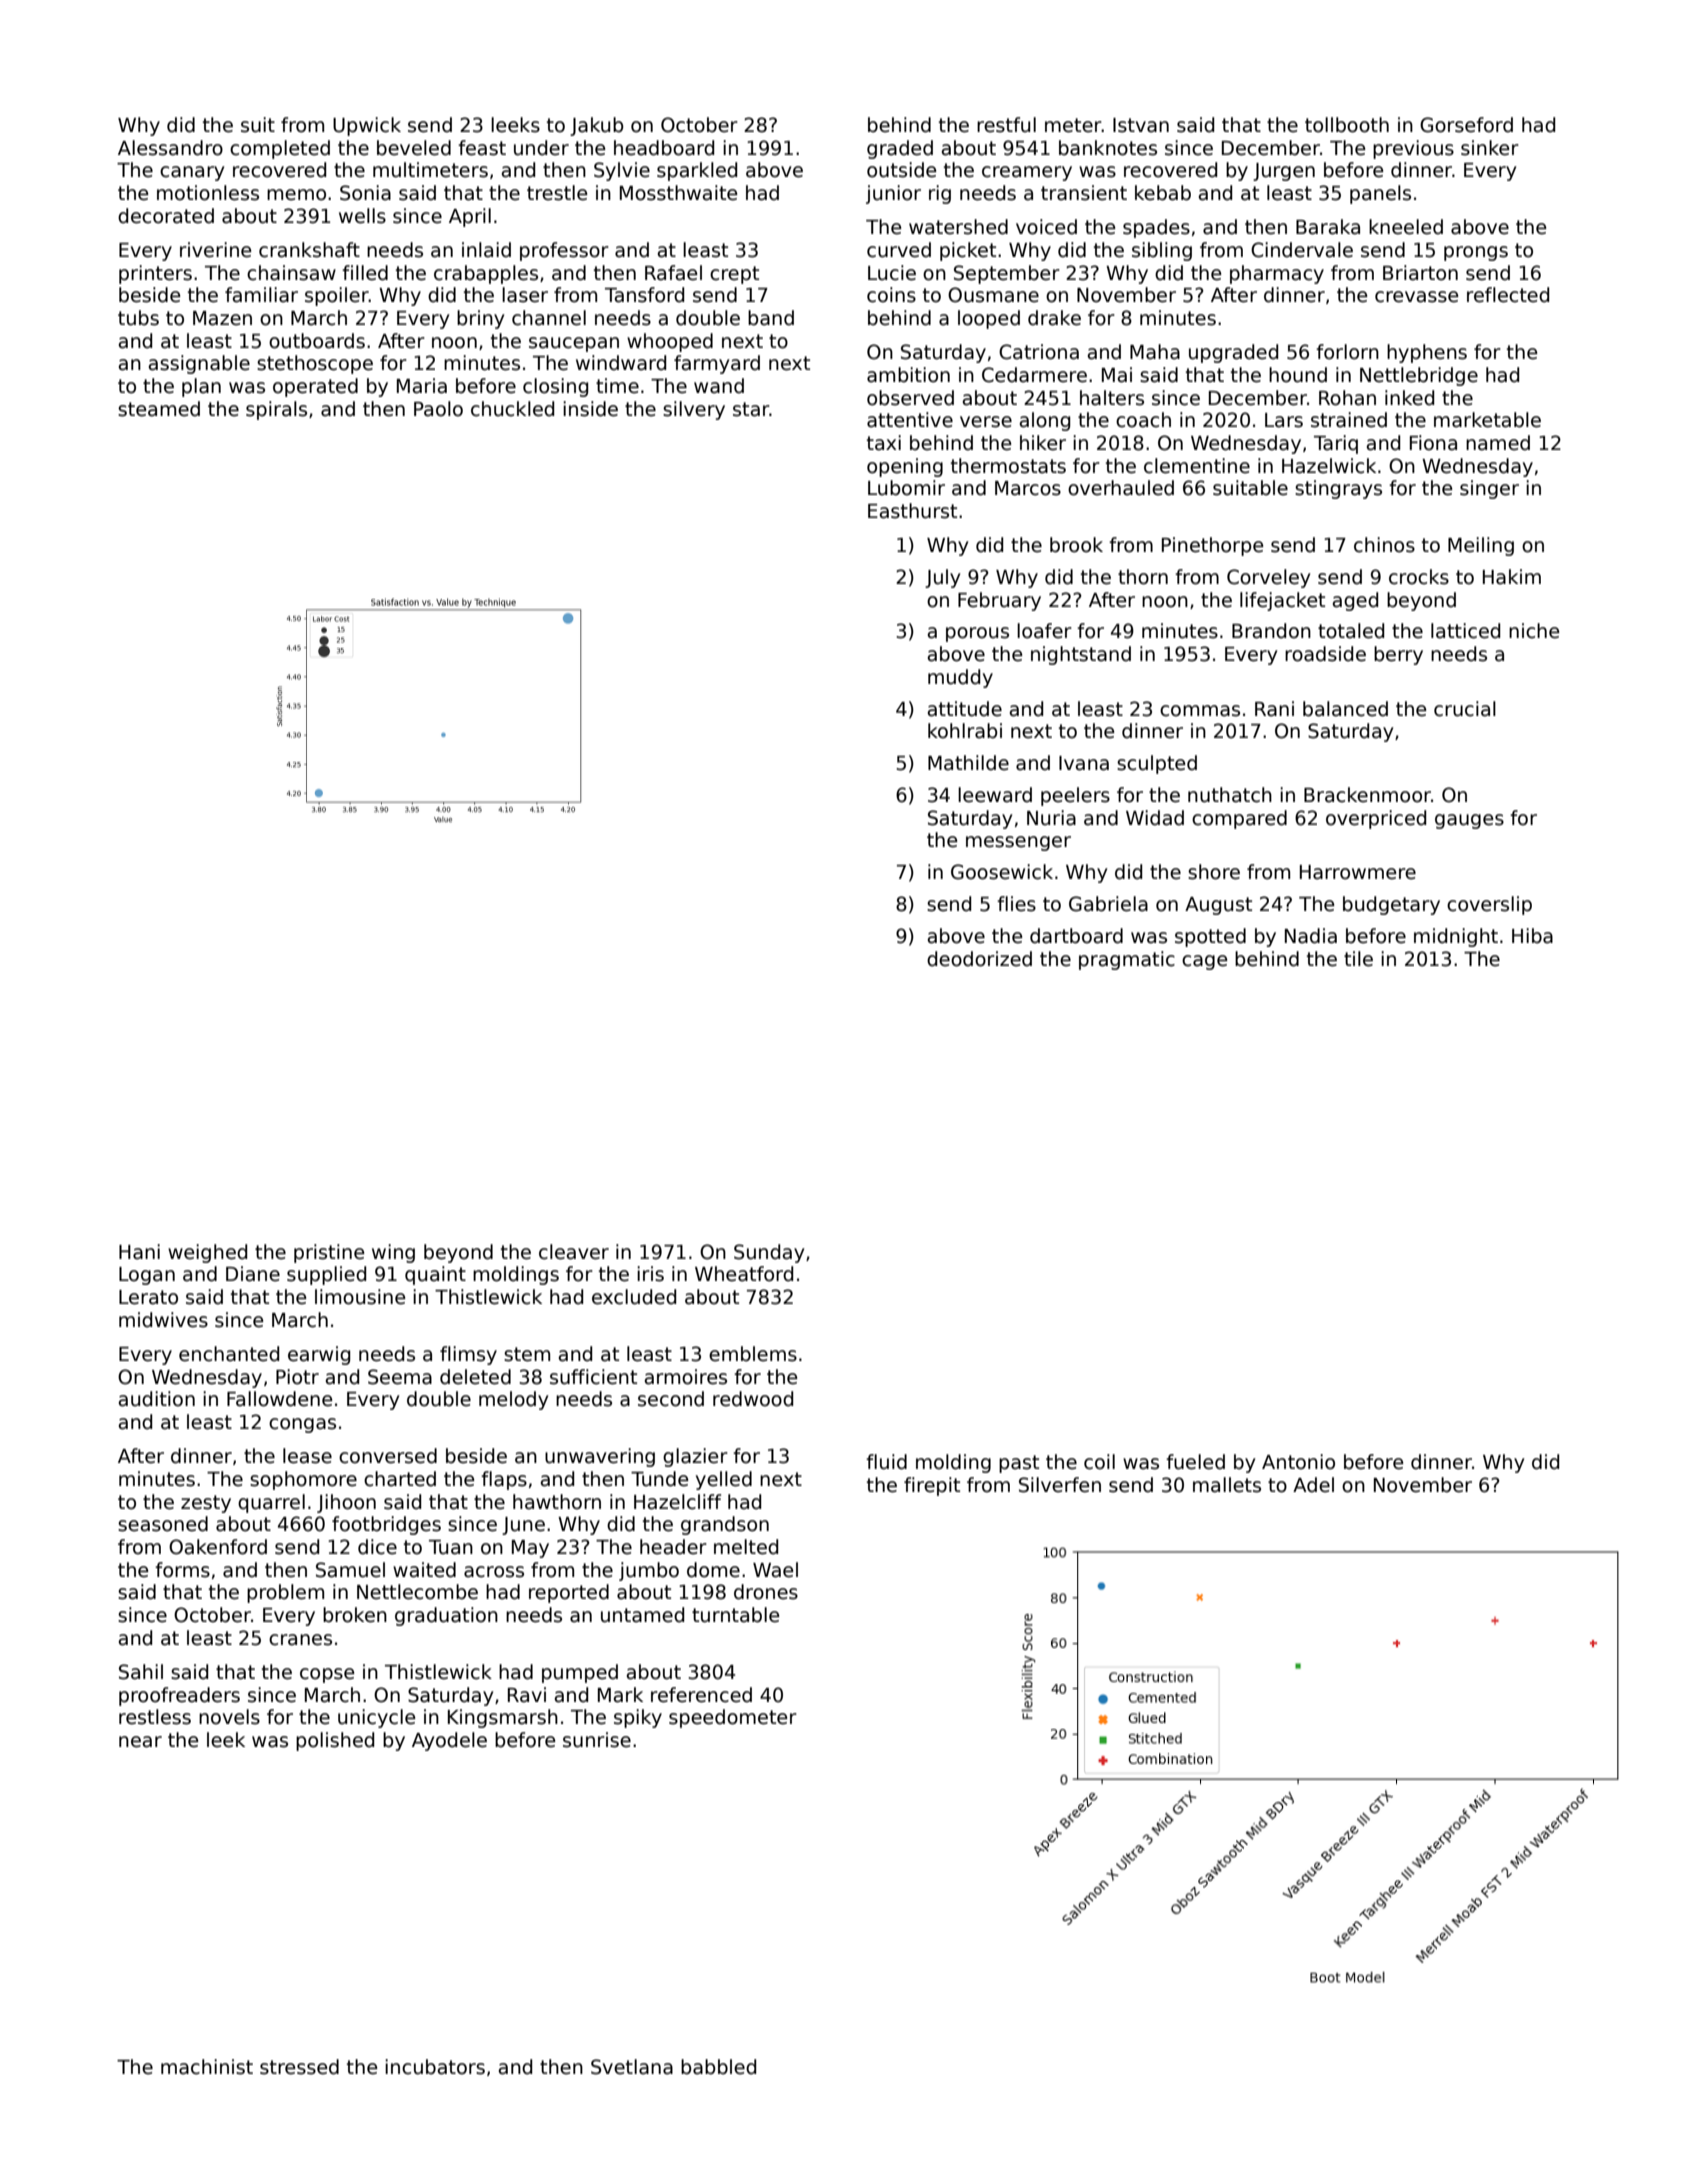  Describe the element at coordinates (718, 2067) in the screenshot. I see `babbled` at that location.
